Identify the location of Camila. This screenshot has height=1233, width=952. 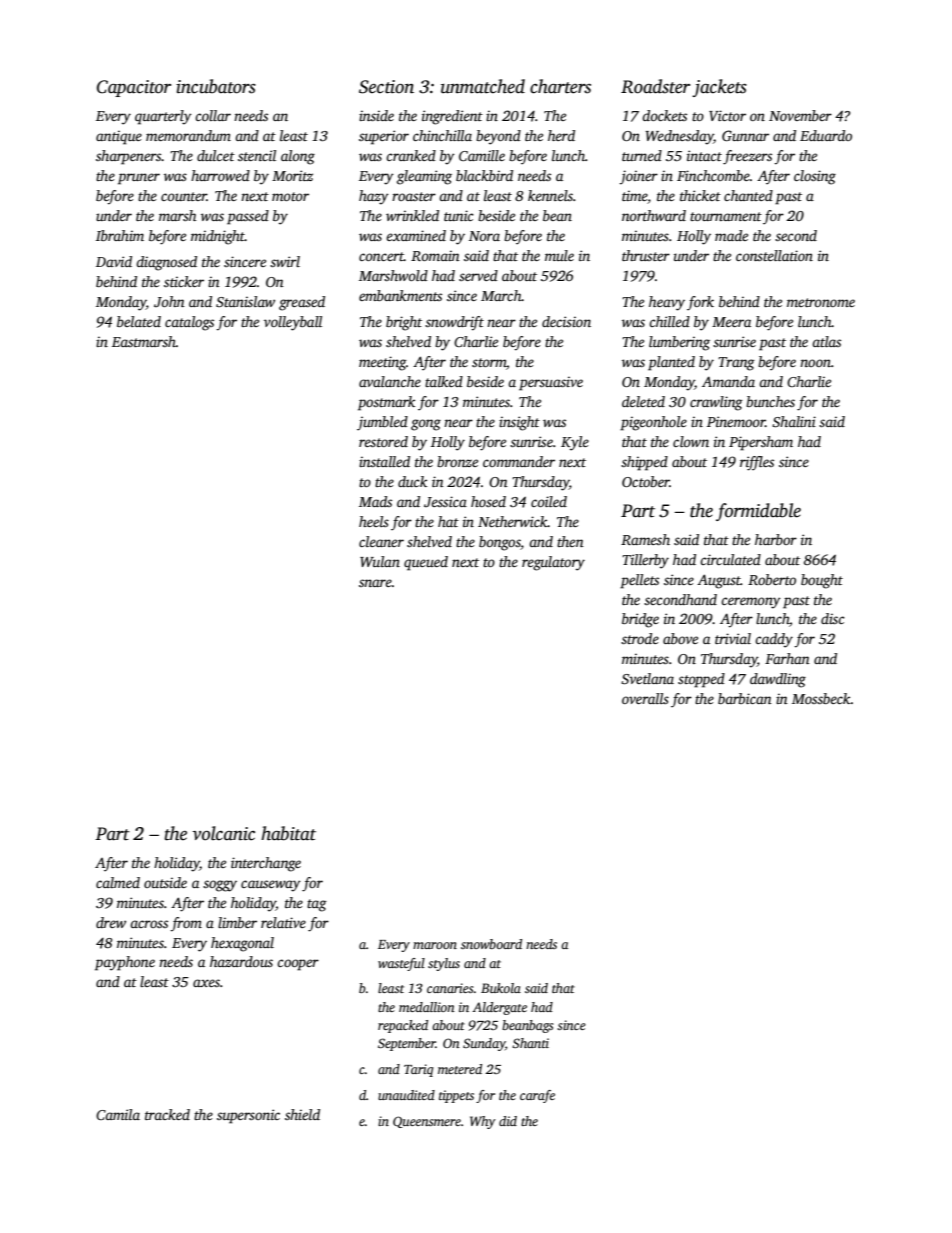
(118, 1114).
